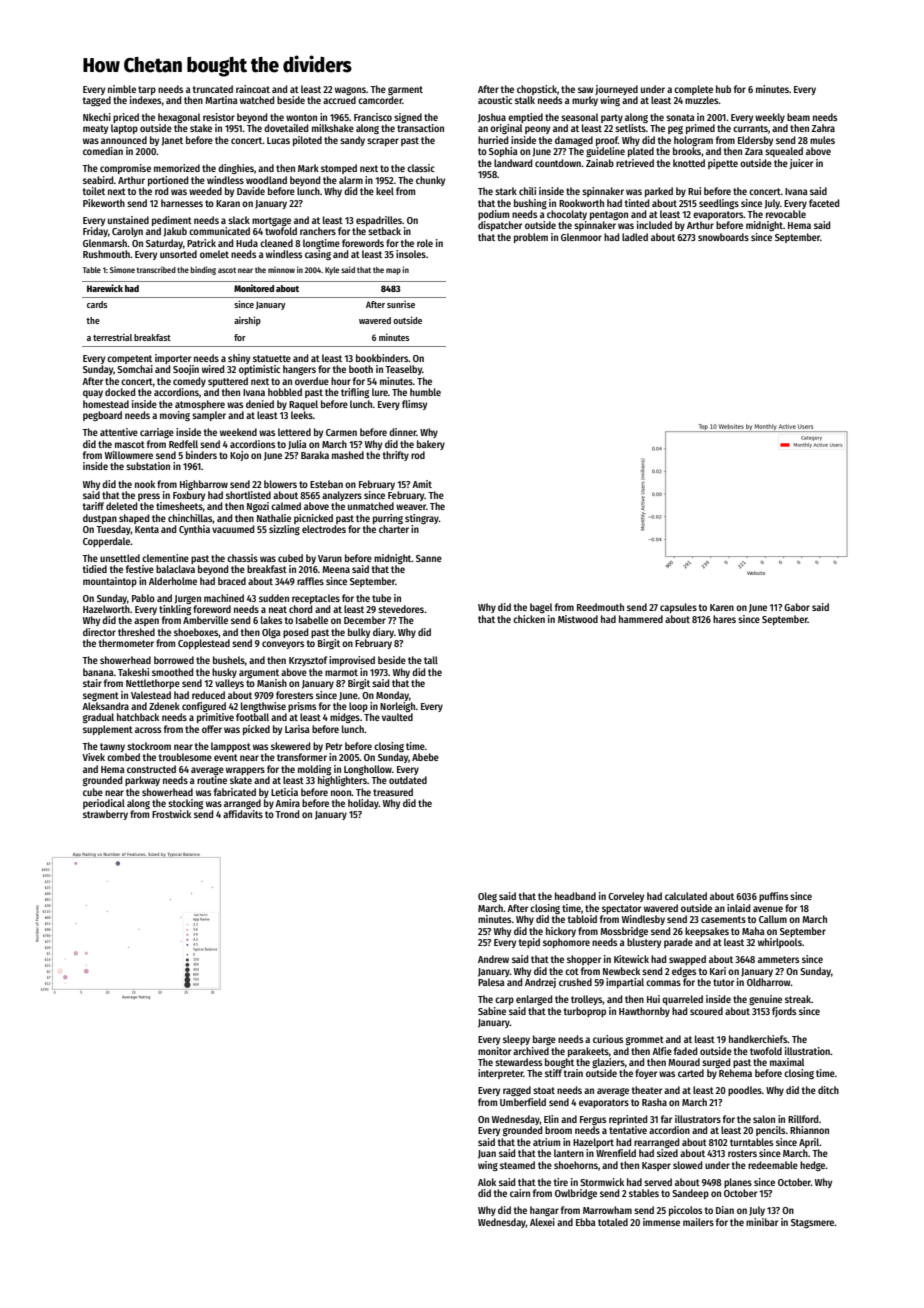 Image resolution: width=924 pixels, height=1308 pixels. I want to click on omelet, so click(214, 254).
